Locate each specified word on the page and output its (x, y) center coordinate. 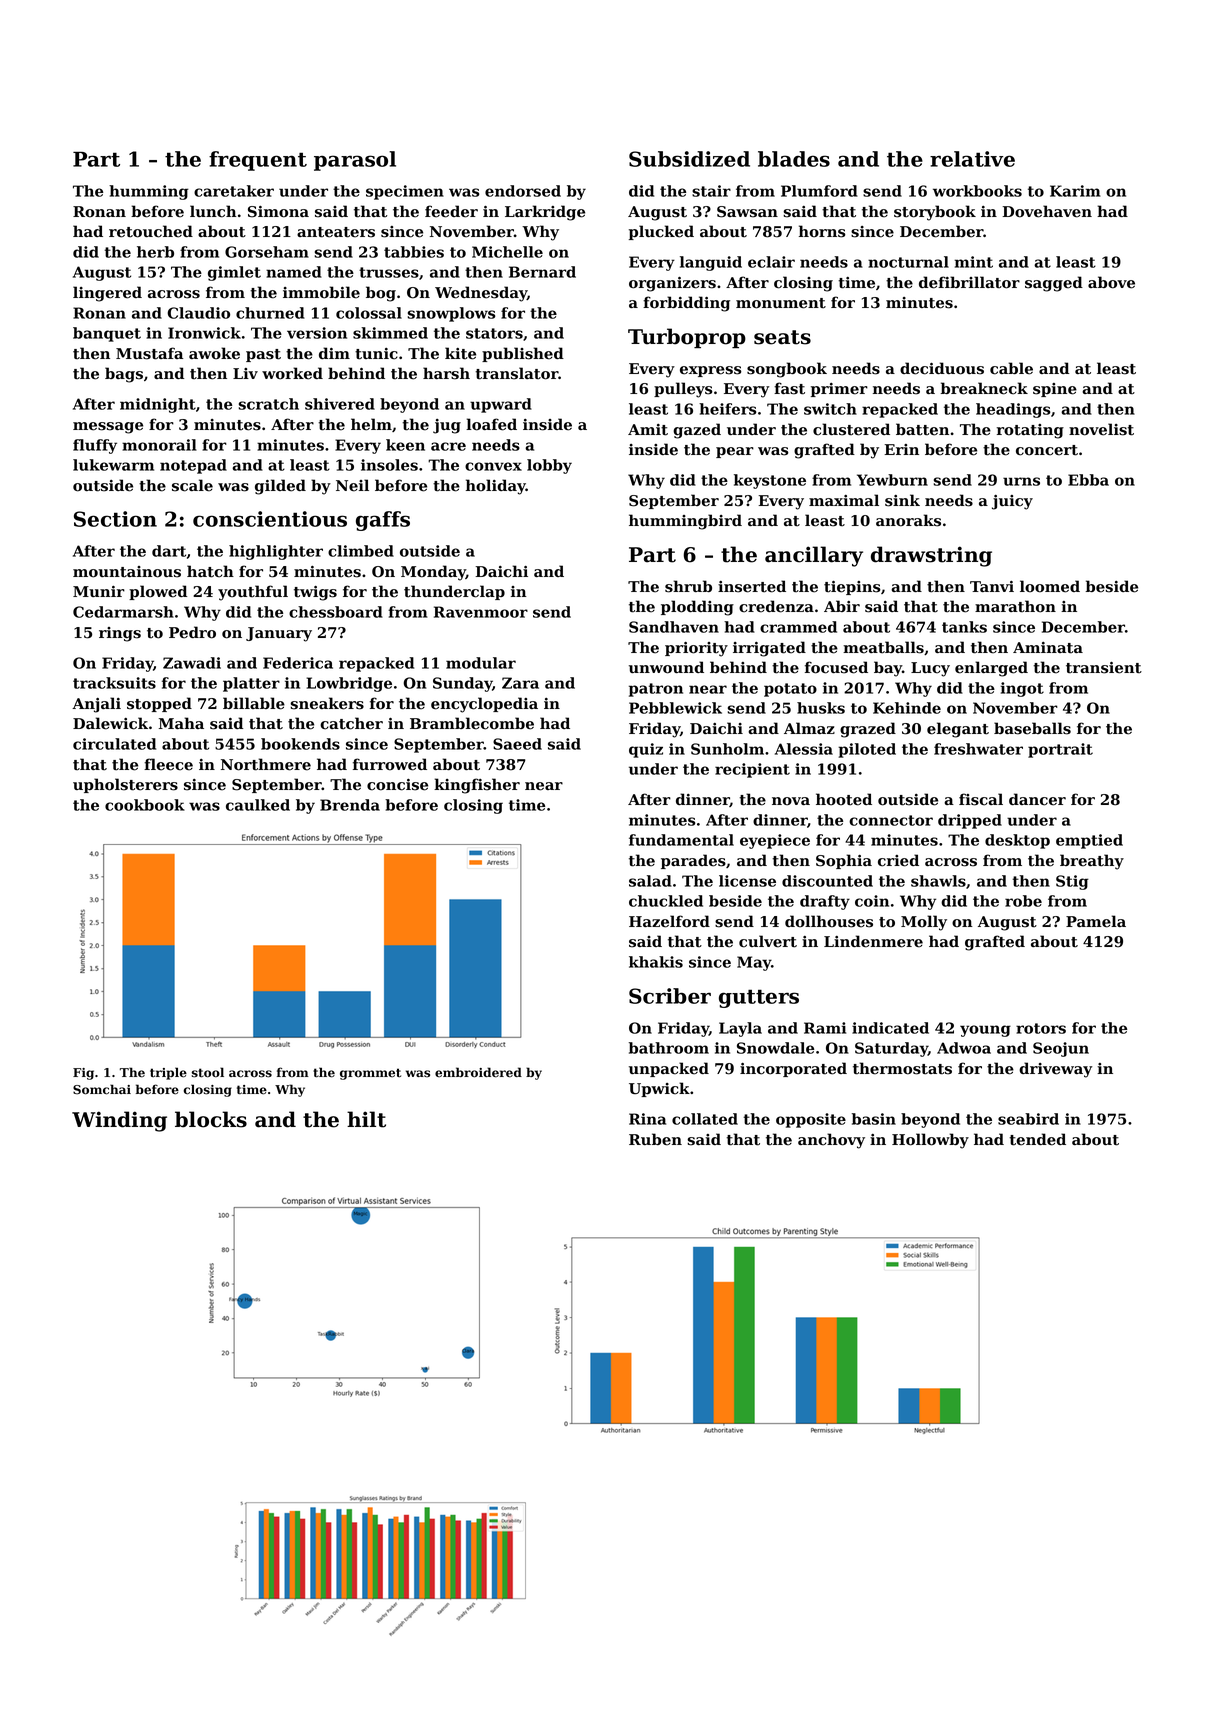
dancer (1037, 799)
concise (397, 785)
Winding (119, 1121)
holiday (496, 487)
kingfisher (477, 786)
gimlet (234, 273)
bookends (300, 744)
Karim (1075, 191)
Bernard (542, 272)
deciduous (942, 368)
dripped (970, 821)
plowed (158, 592)
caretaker (234, 191)
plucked (661, 232)
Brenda (350, 805)
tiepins (852, 588)
